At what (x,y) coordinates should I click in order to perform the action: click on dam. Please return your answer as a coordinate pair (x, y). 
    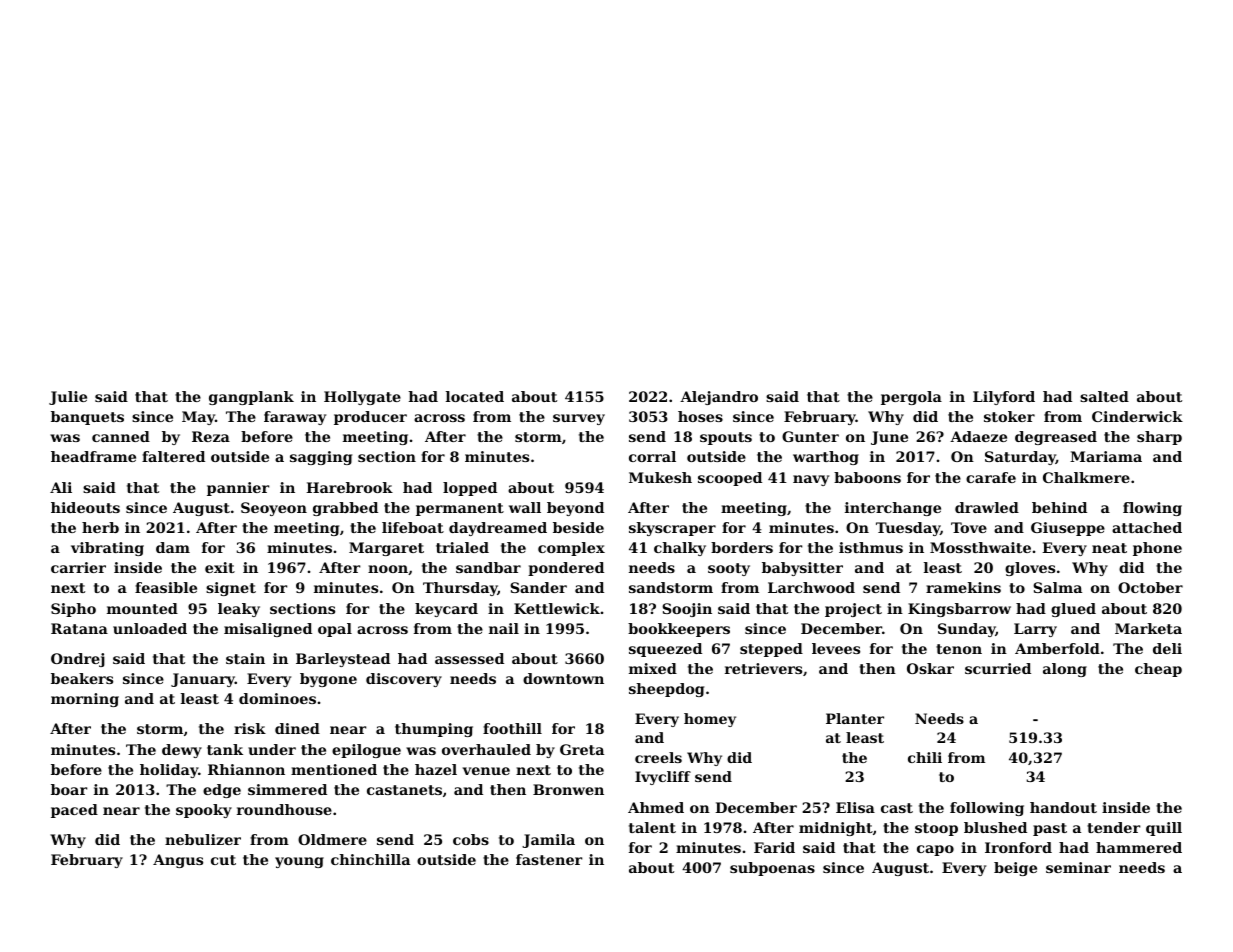
    Looking at the image, I should click on (173, 547).
